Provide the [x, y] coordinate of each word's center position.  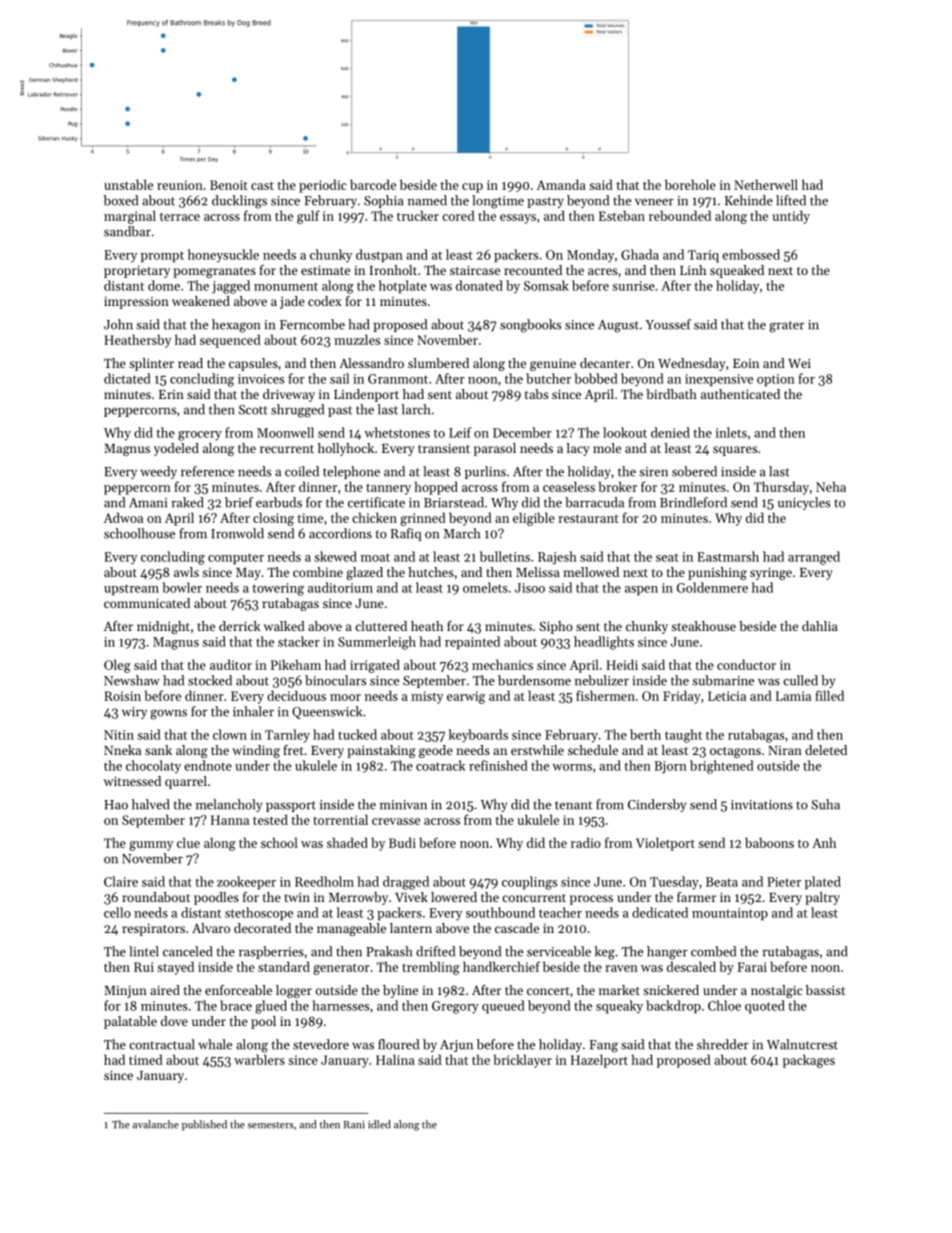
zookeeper [246, 883]
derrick [239, 626]
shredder [723, 1044]
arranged [814, 558]
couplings [529, 883]
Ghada [640, 254]
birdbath [671, 394]
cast [262, 185]
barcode [373, 184]
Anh [824, 842]
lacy [578, 449]
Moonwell [285, 432]
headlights [604, 643]
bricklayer [523, 1061]
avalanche [156, 1124]
